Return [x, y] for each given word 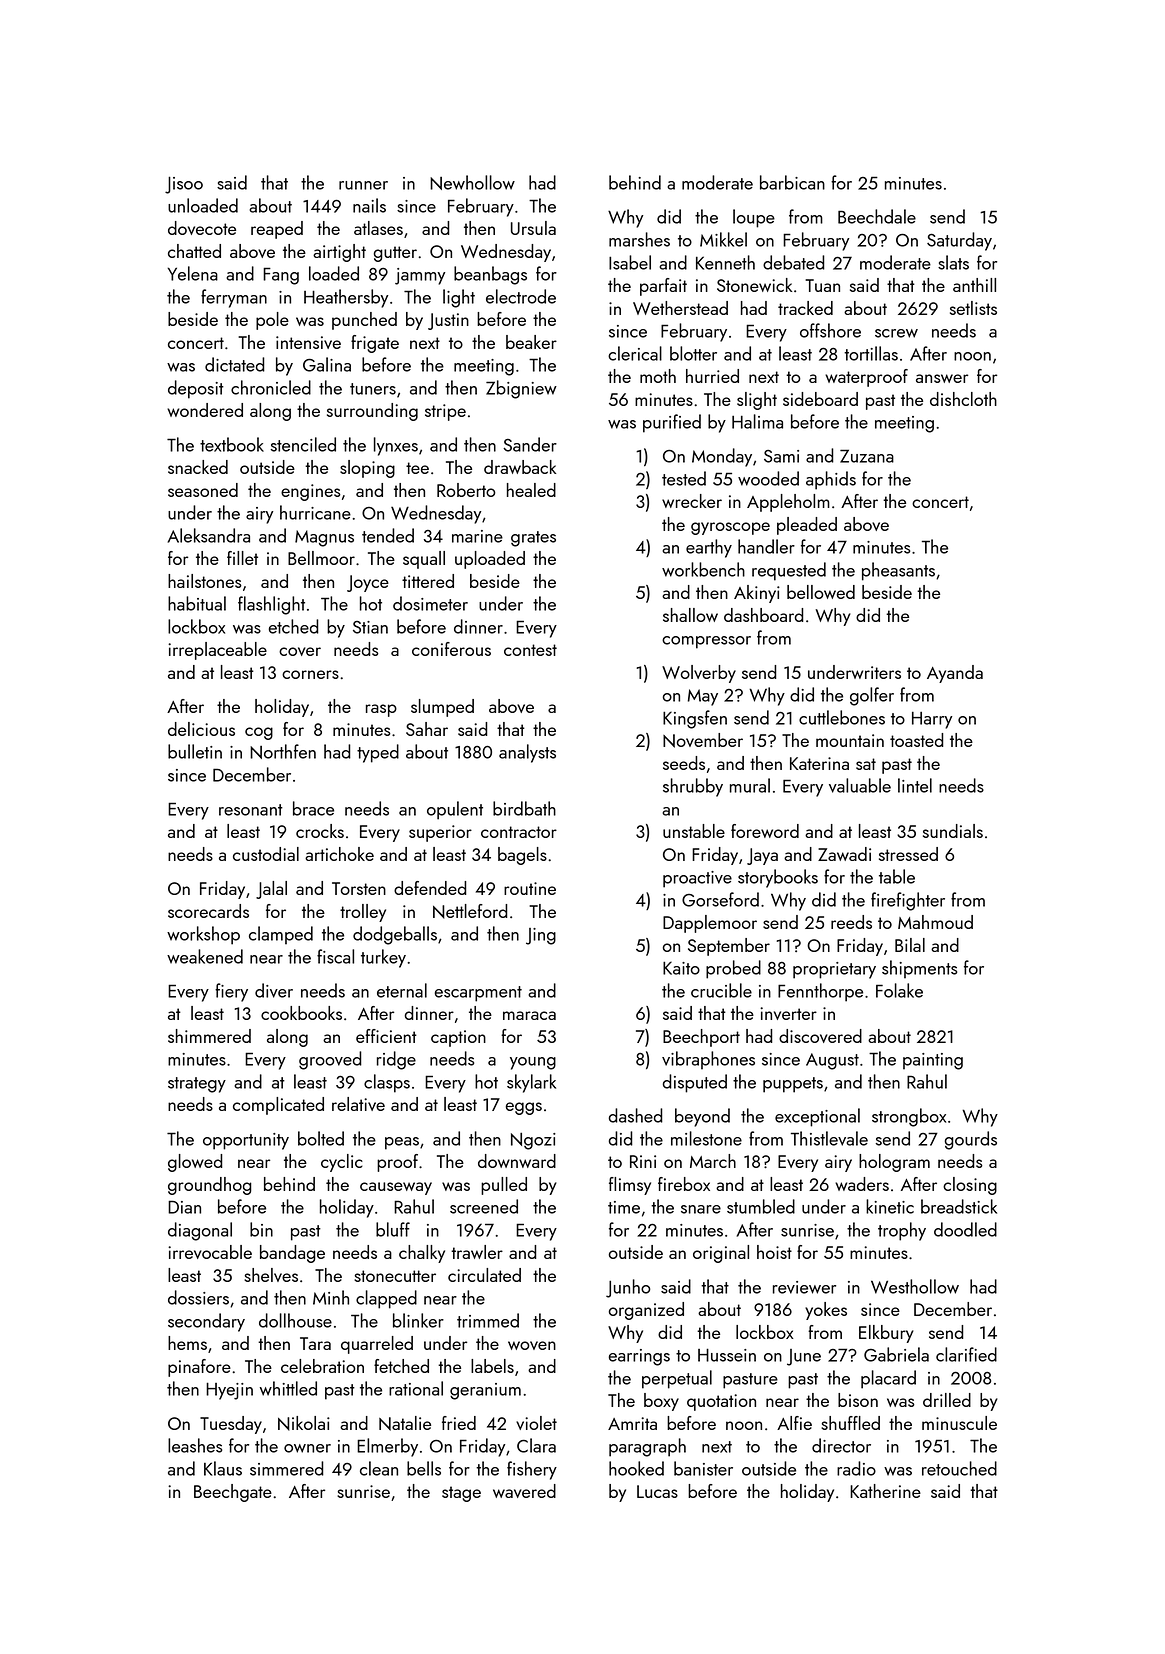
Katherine [885, 1491]
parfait [663, 287]
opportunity [246, 1141]
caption [458, 1038]
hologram [894, 1163]
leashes [195, 1445]
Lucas [657, 1491]
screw [896, 333]
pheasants [898, 571]
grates [533, 539]
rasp [381, 710]
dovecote [202, 228]
